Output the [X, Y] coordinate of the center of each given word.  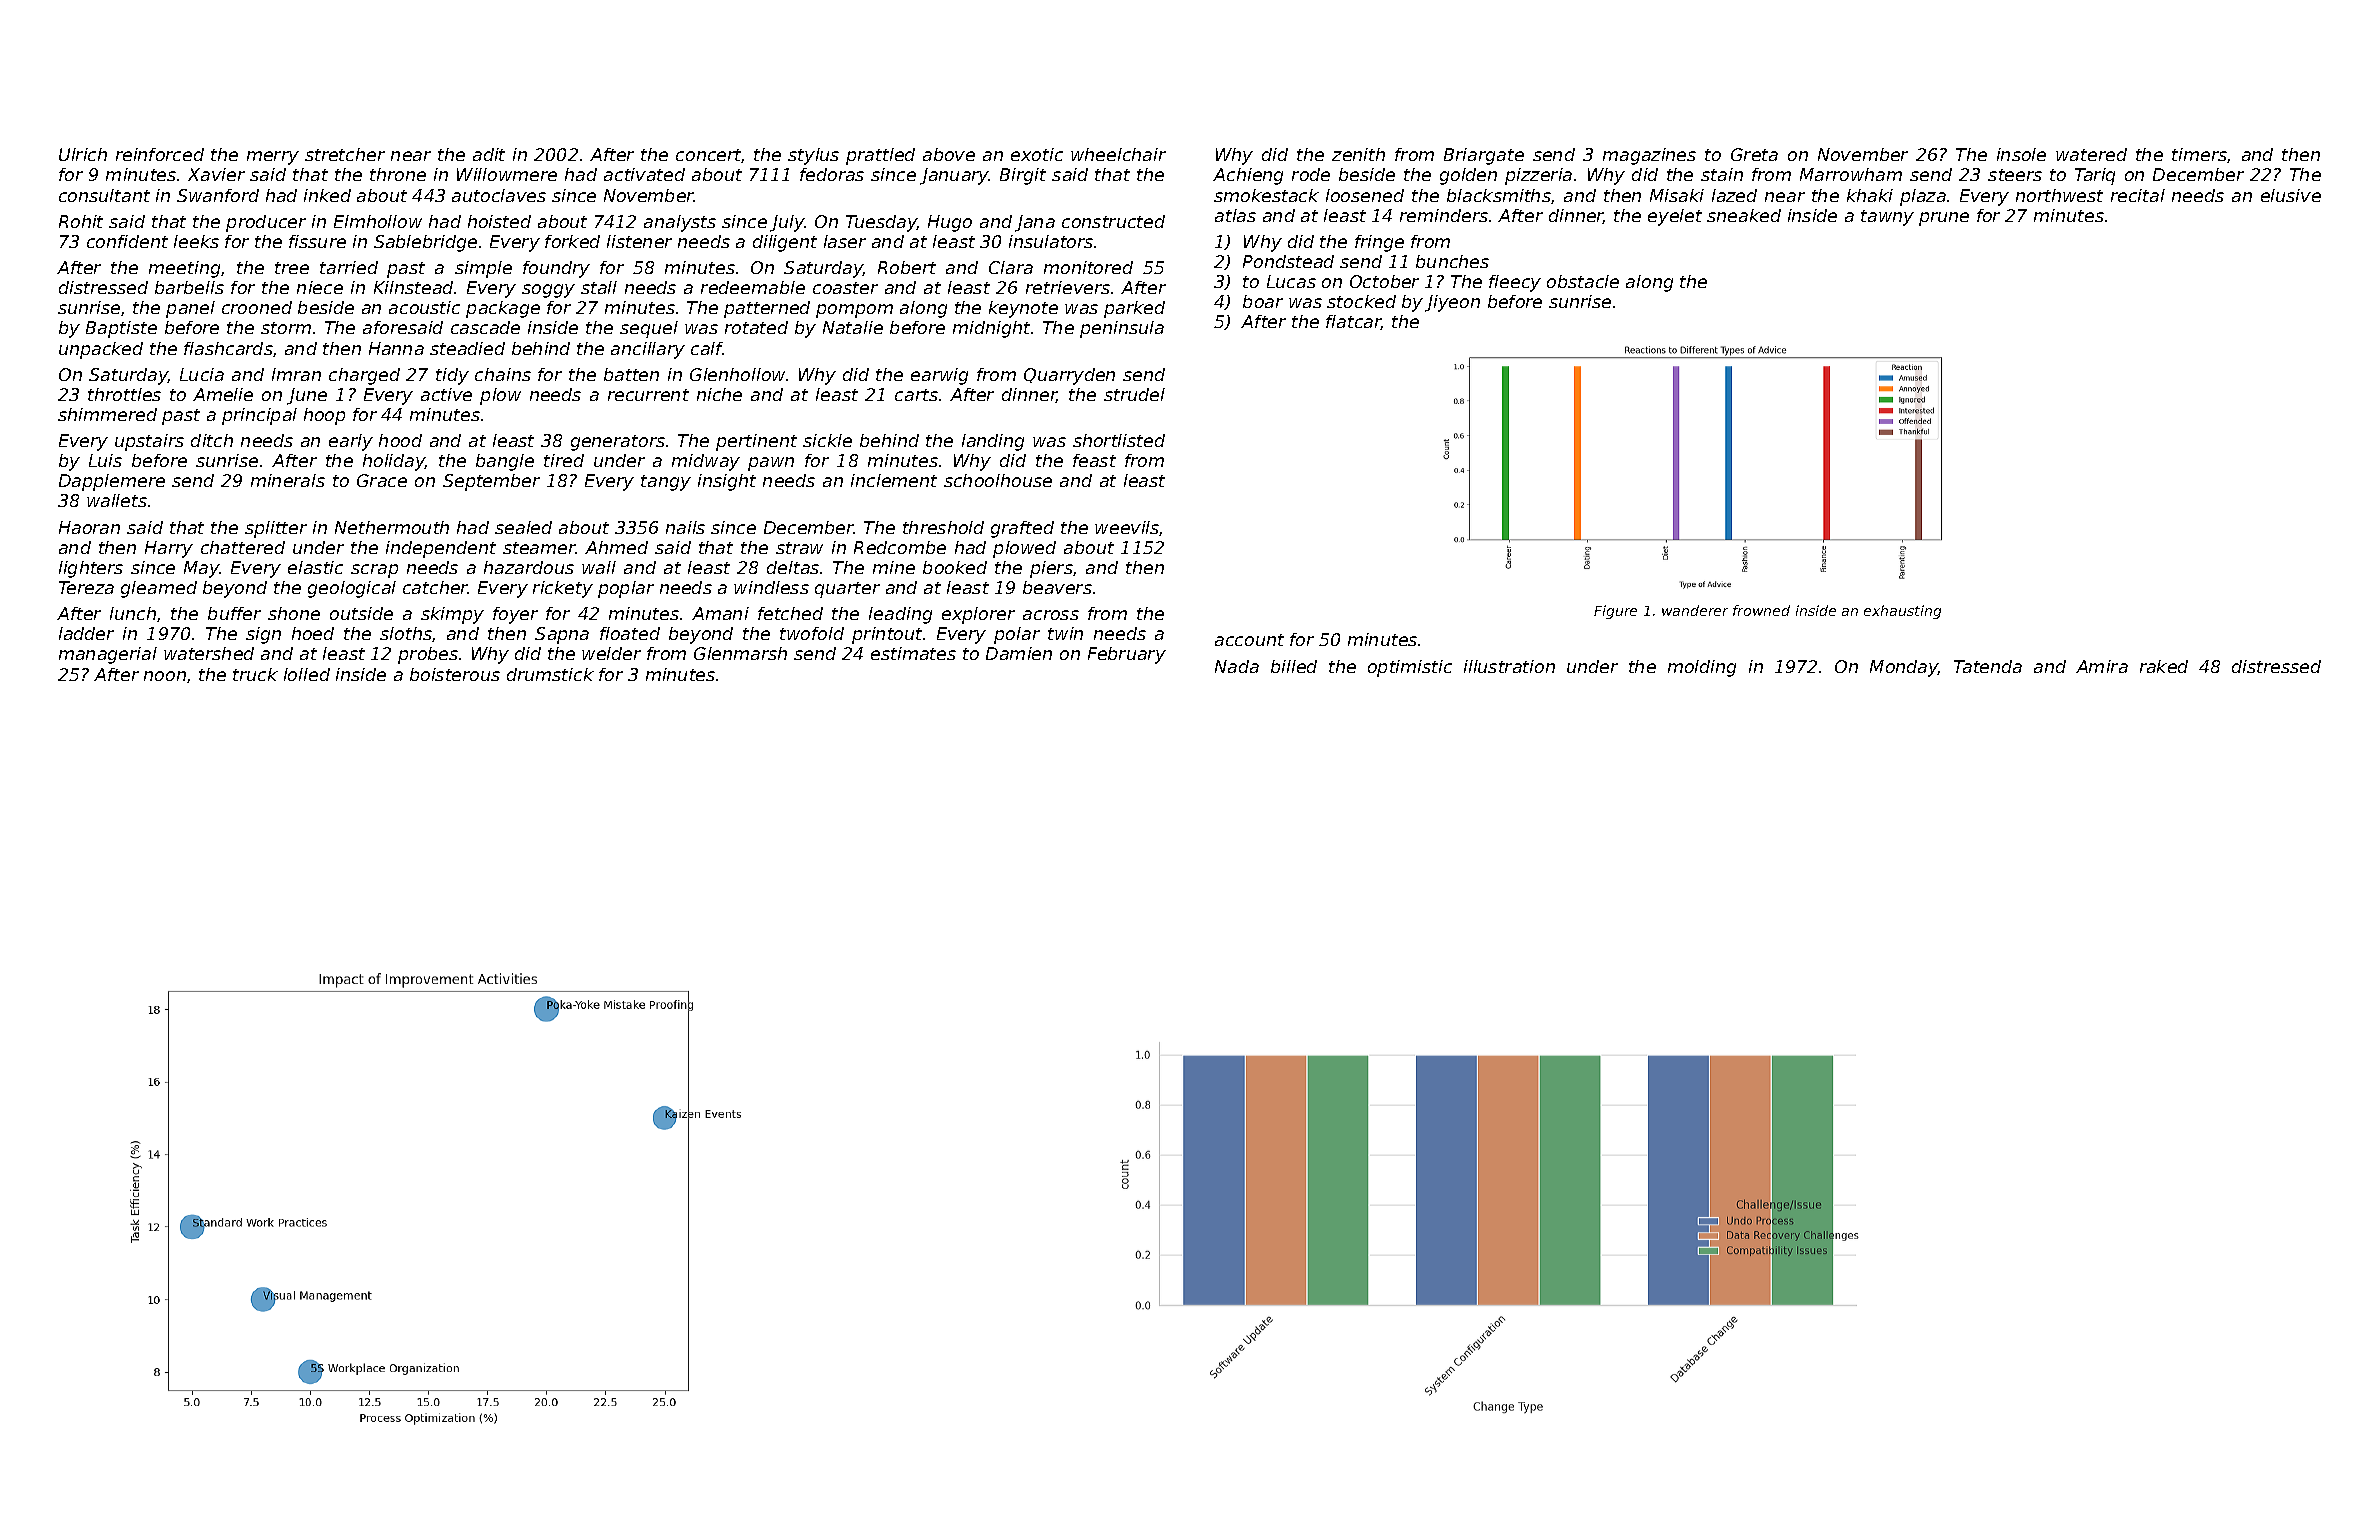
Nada [1237, 666]
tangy [666, 483]
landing [993, 442]
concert [709, 156]
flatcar [1353, 322]
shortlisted [1119, 440]
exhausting [1902, 612]
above [949, 154]
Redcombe [900, 547]
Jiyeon [1452, 303]
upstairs [149, 442]
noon [165, 676]
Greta [1754, 154]
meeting [184, 269]
